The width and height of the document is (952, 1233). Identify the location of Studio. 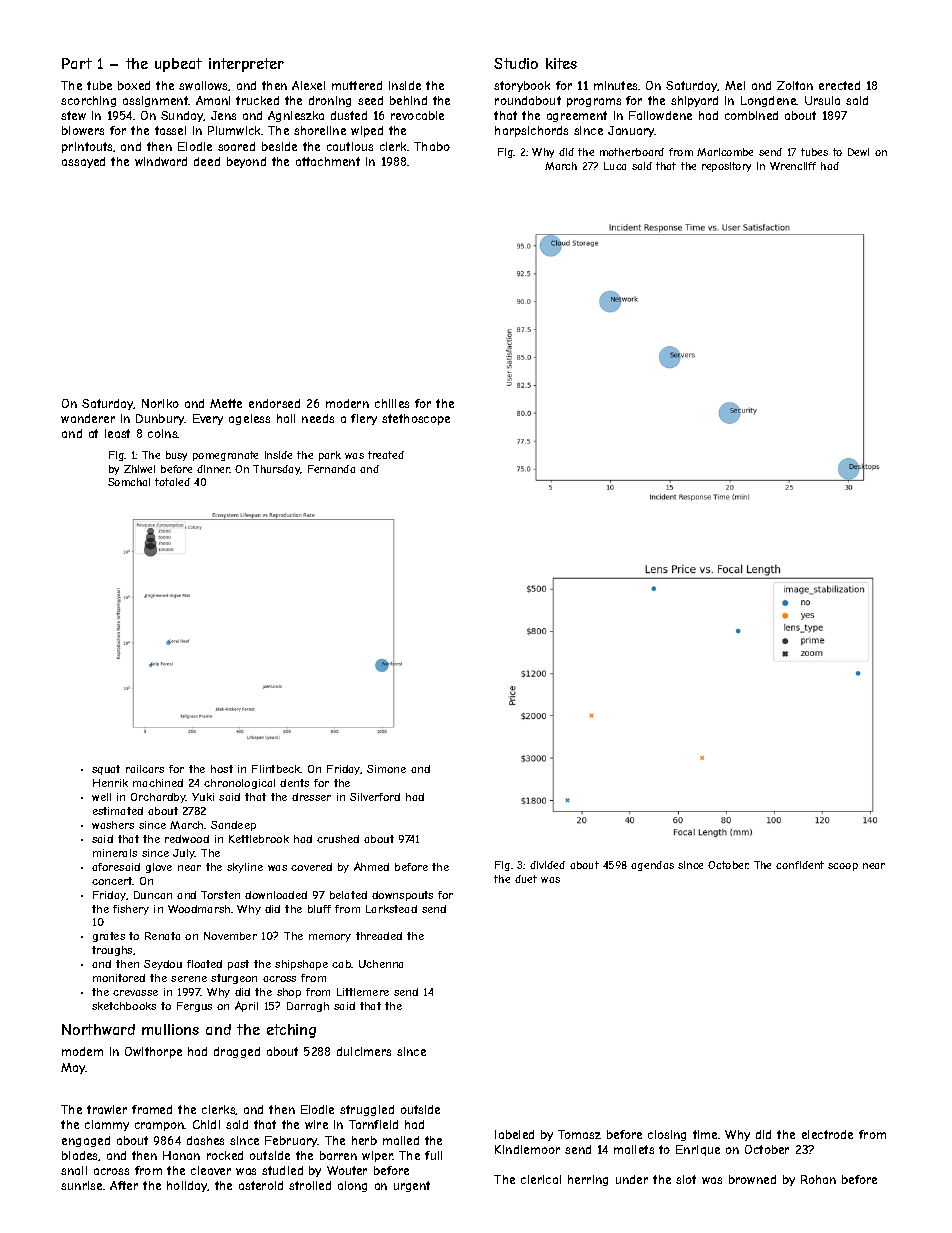
(516, 63).
